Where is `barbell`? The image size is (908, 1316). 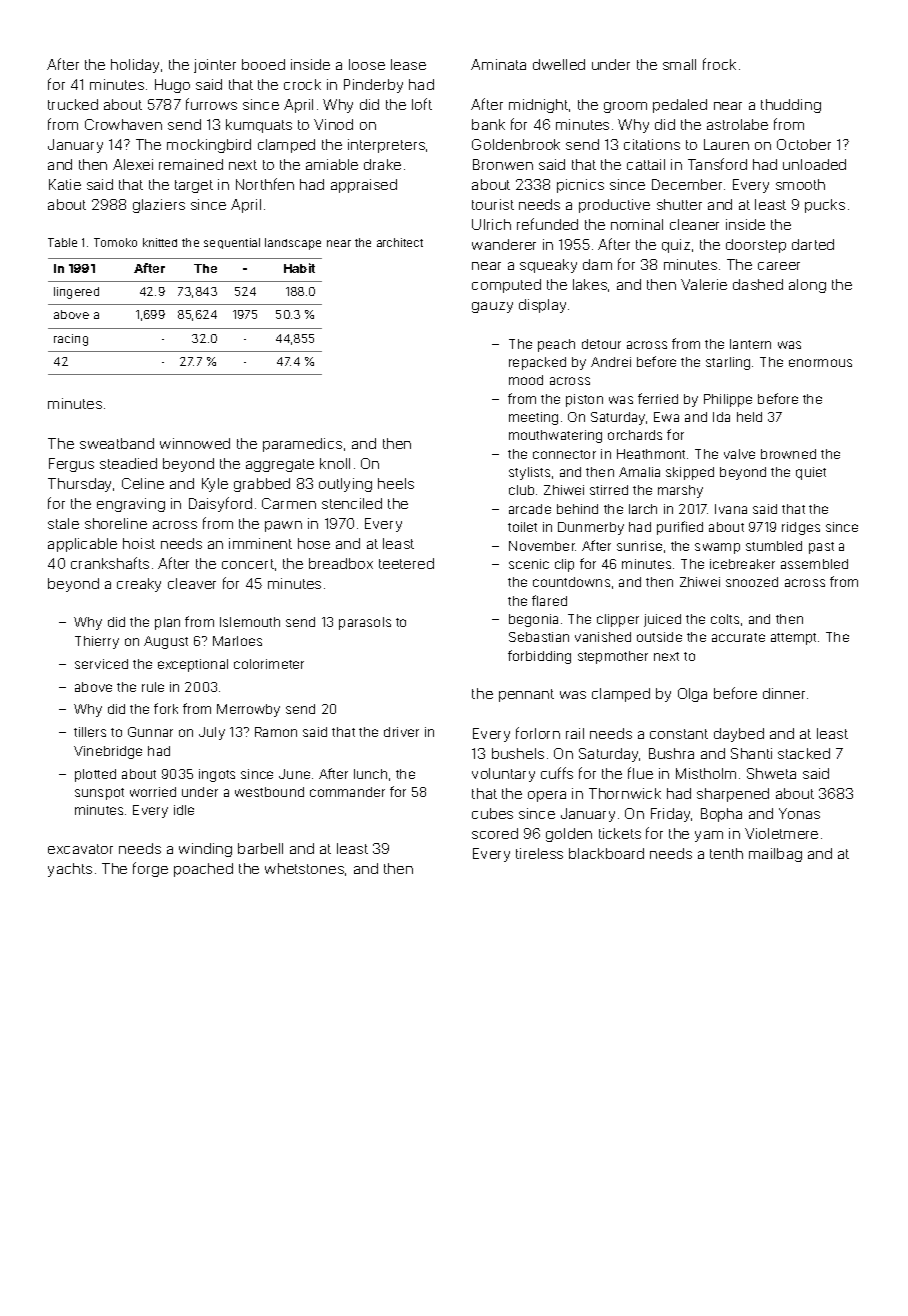
barbell is located at coordinates (260, 848).
